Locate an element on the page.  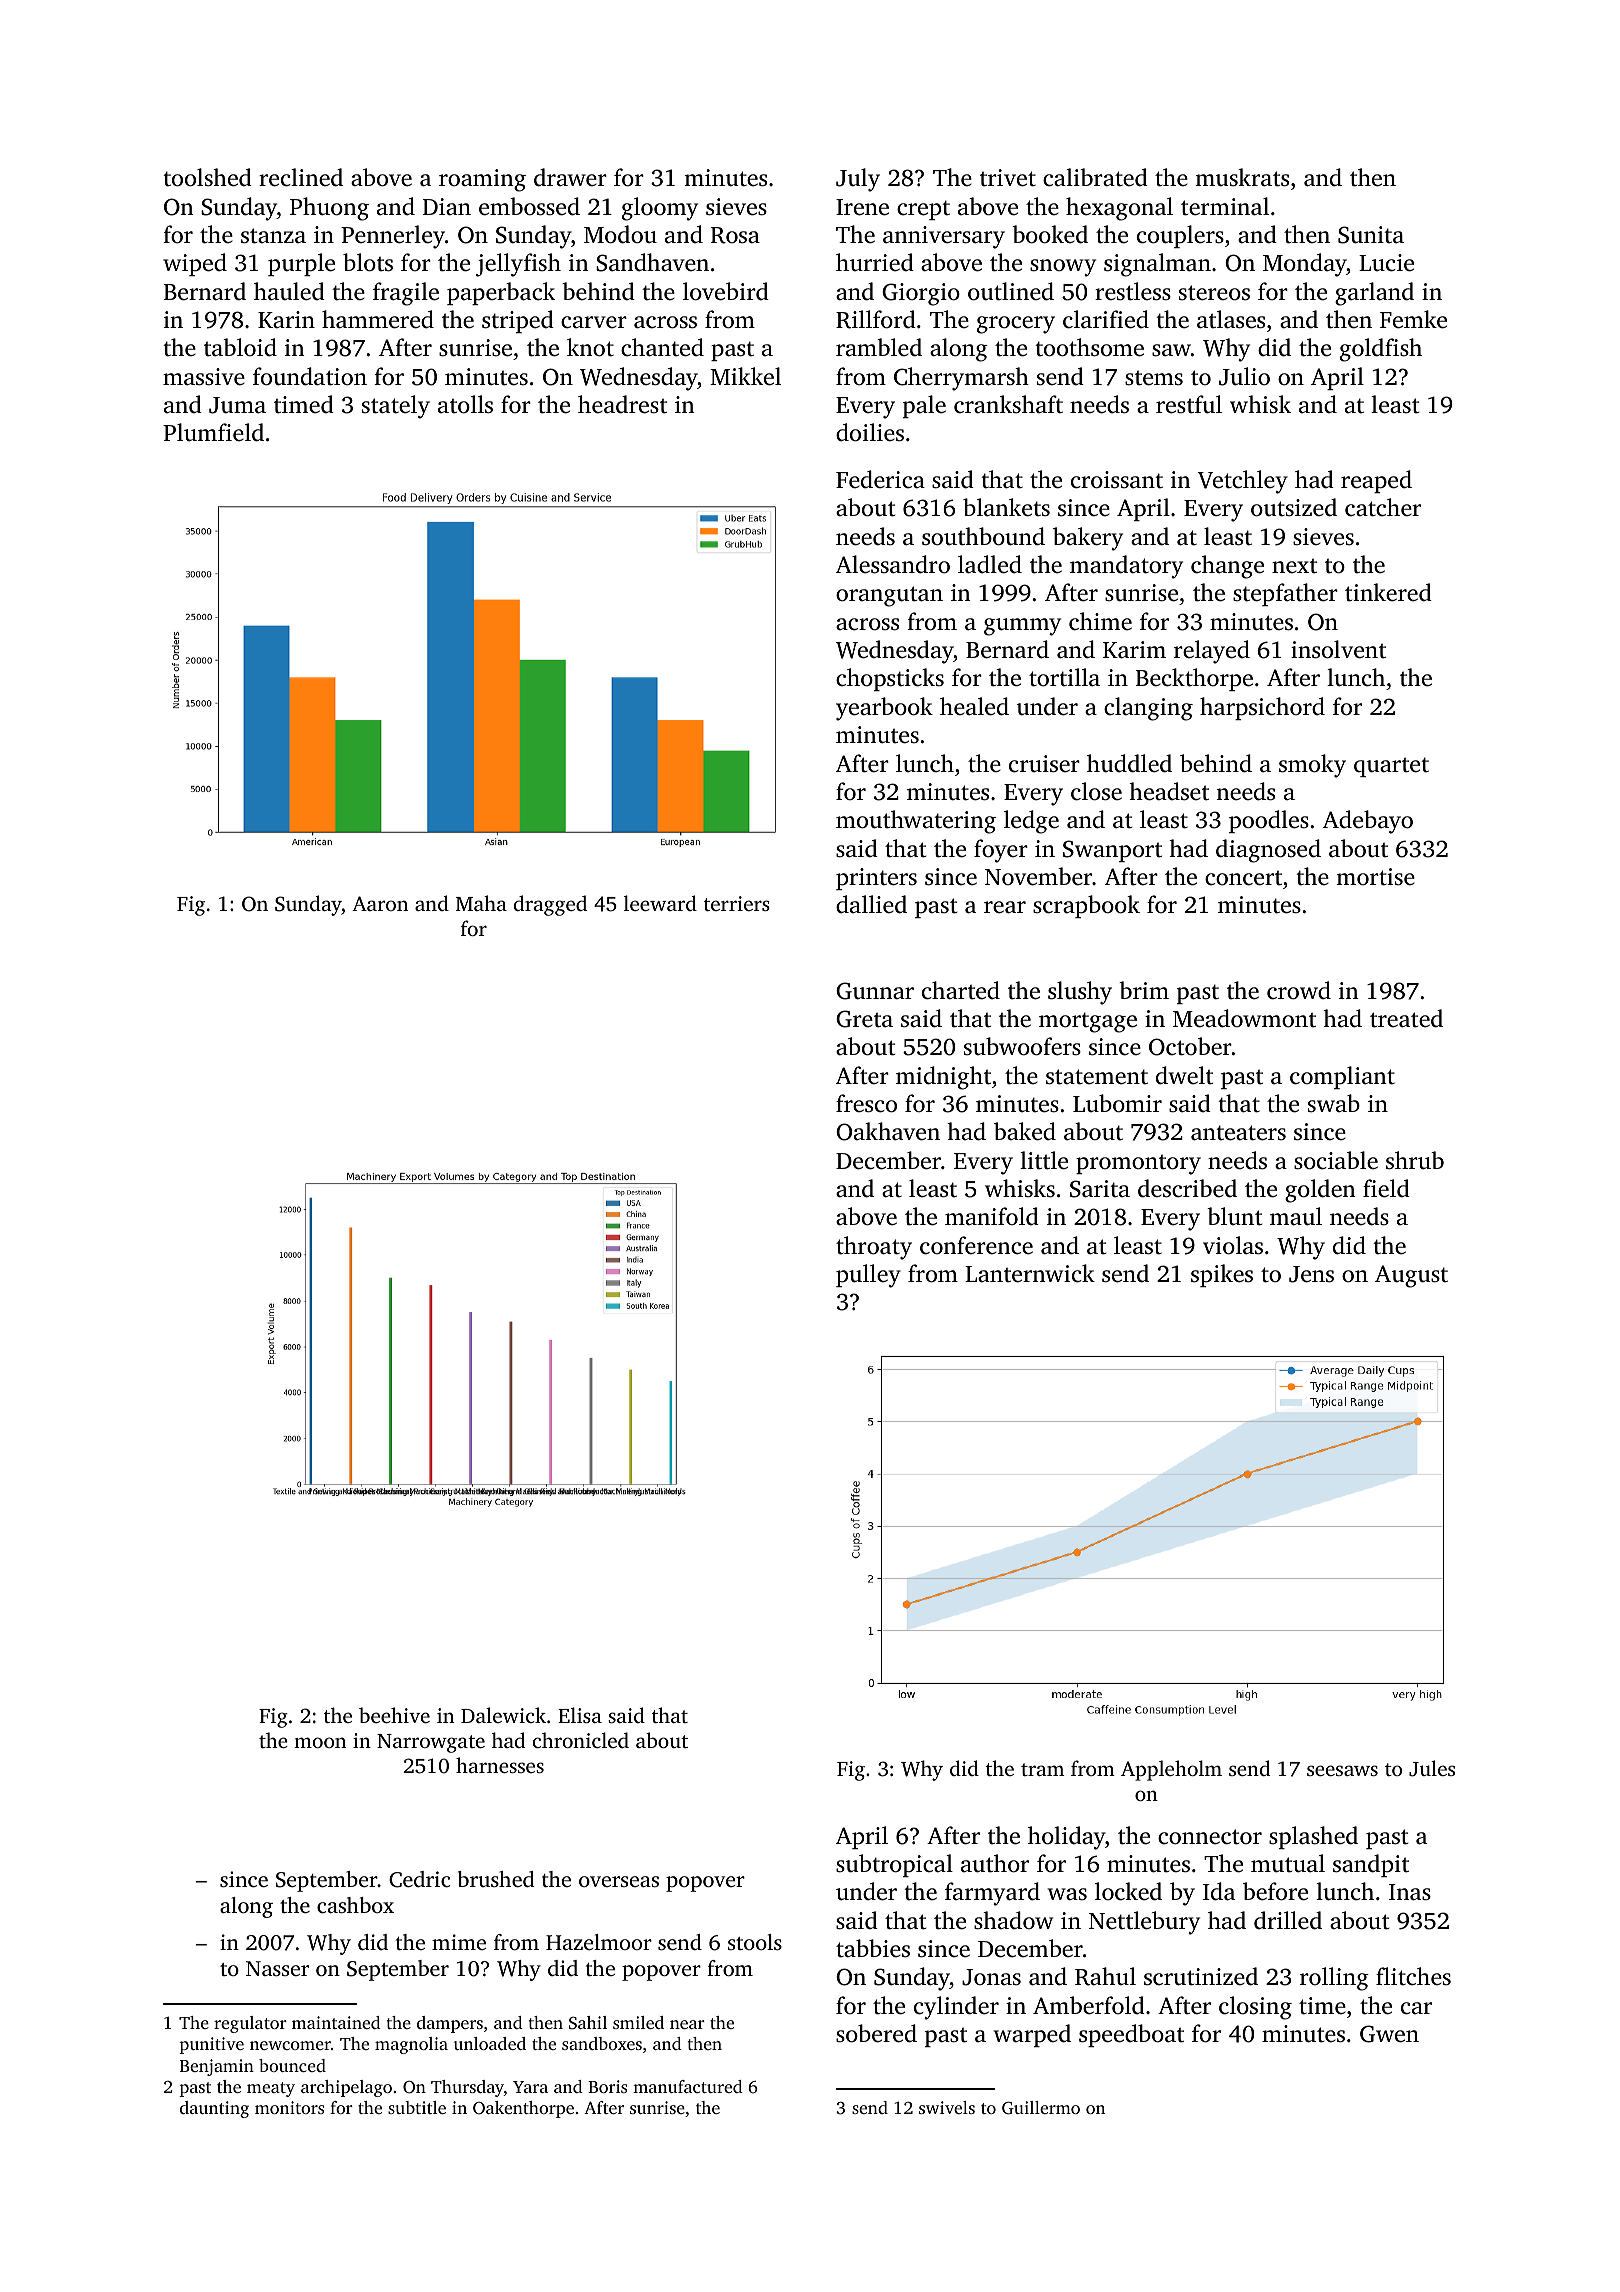
Aaron is located at coordinates (380, 903).
